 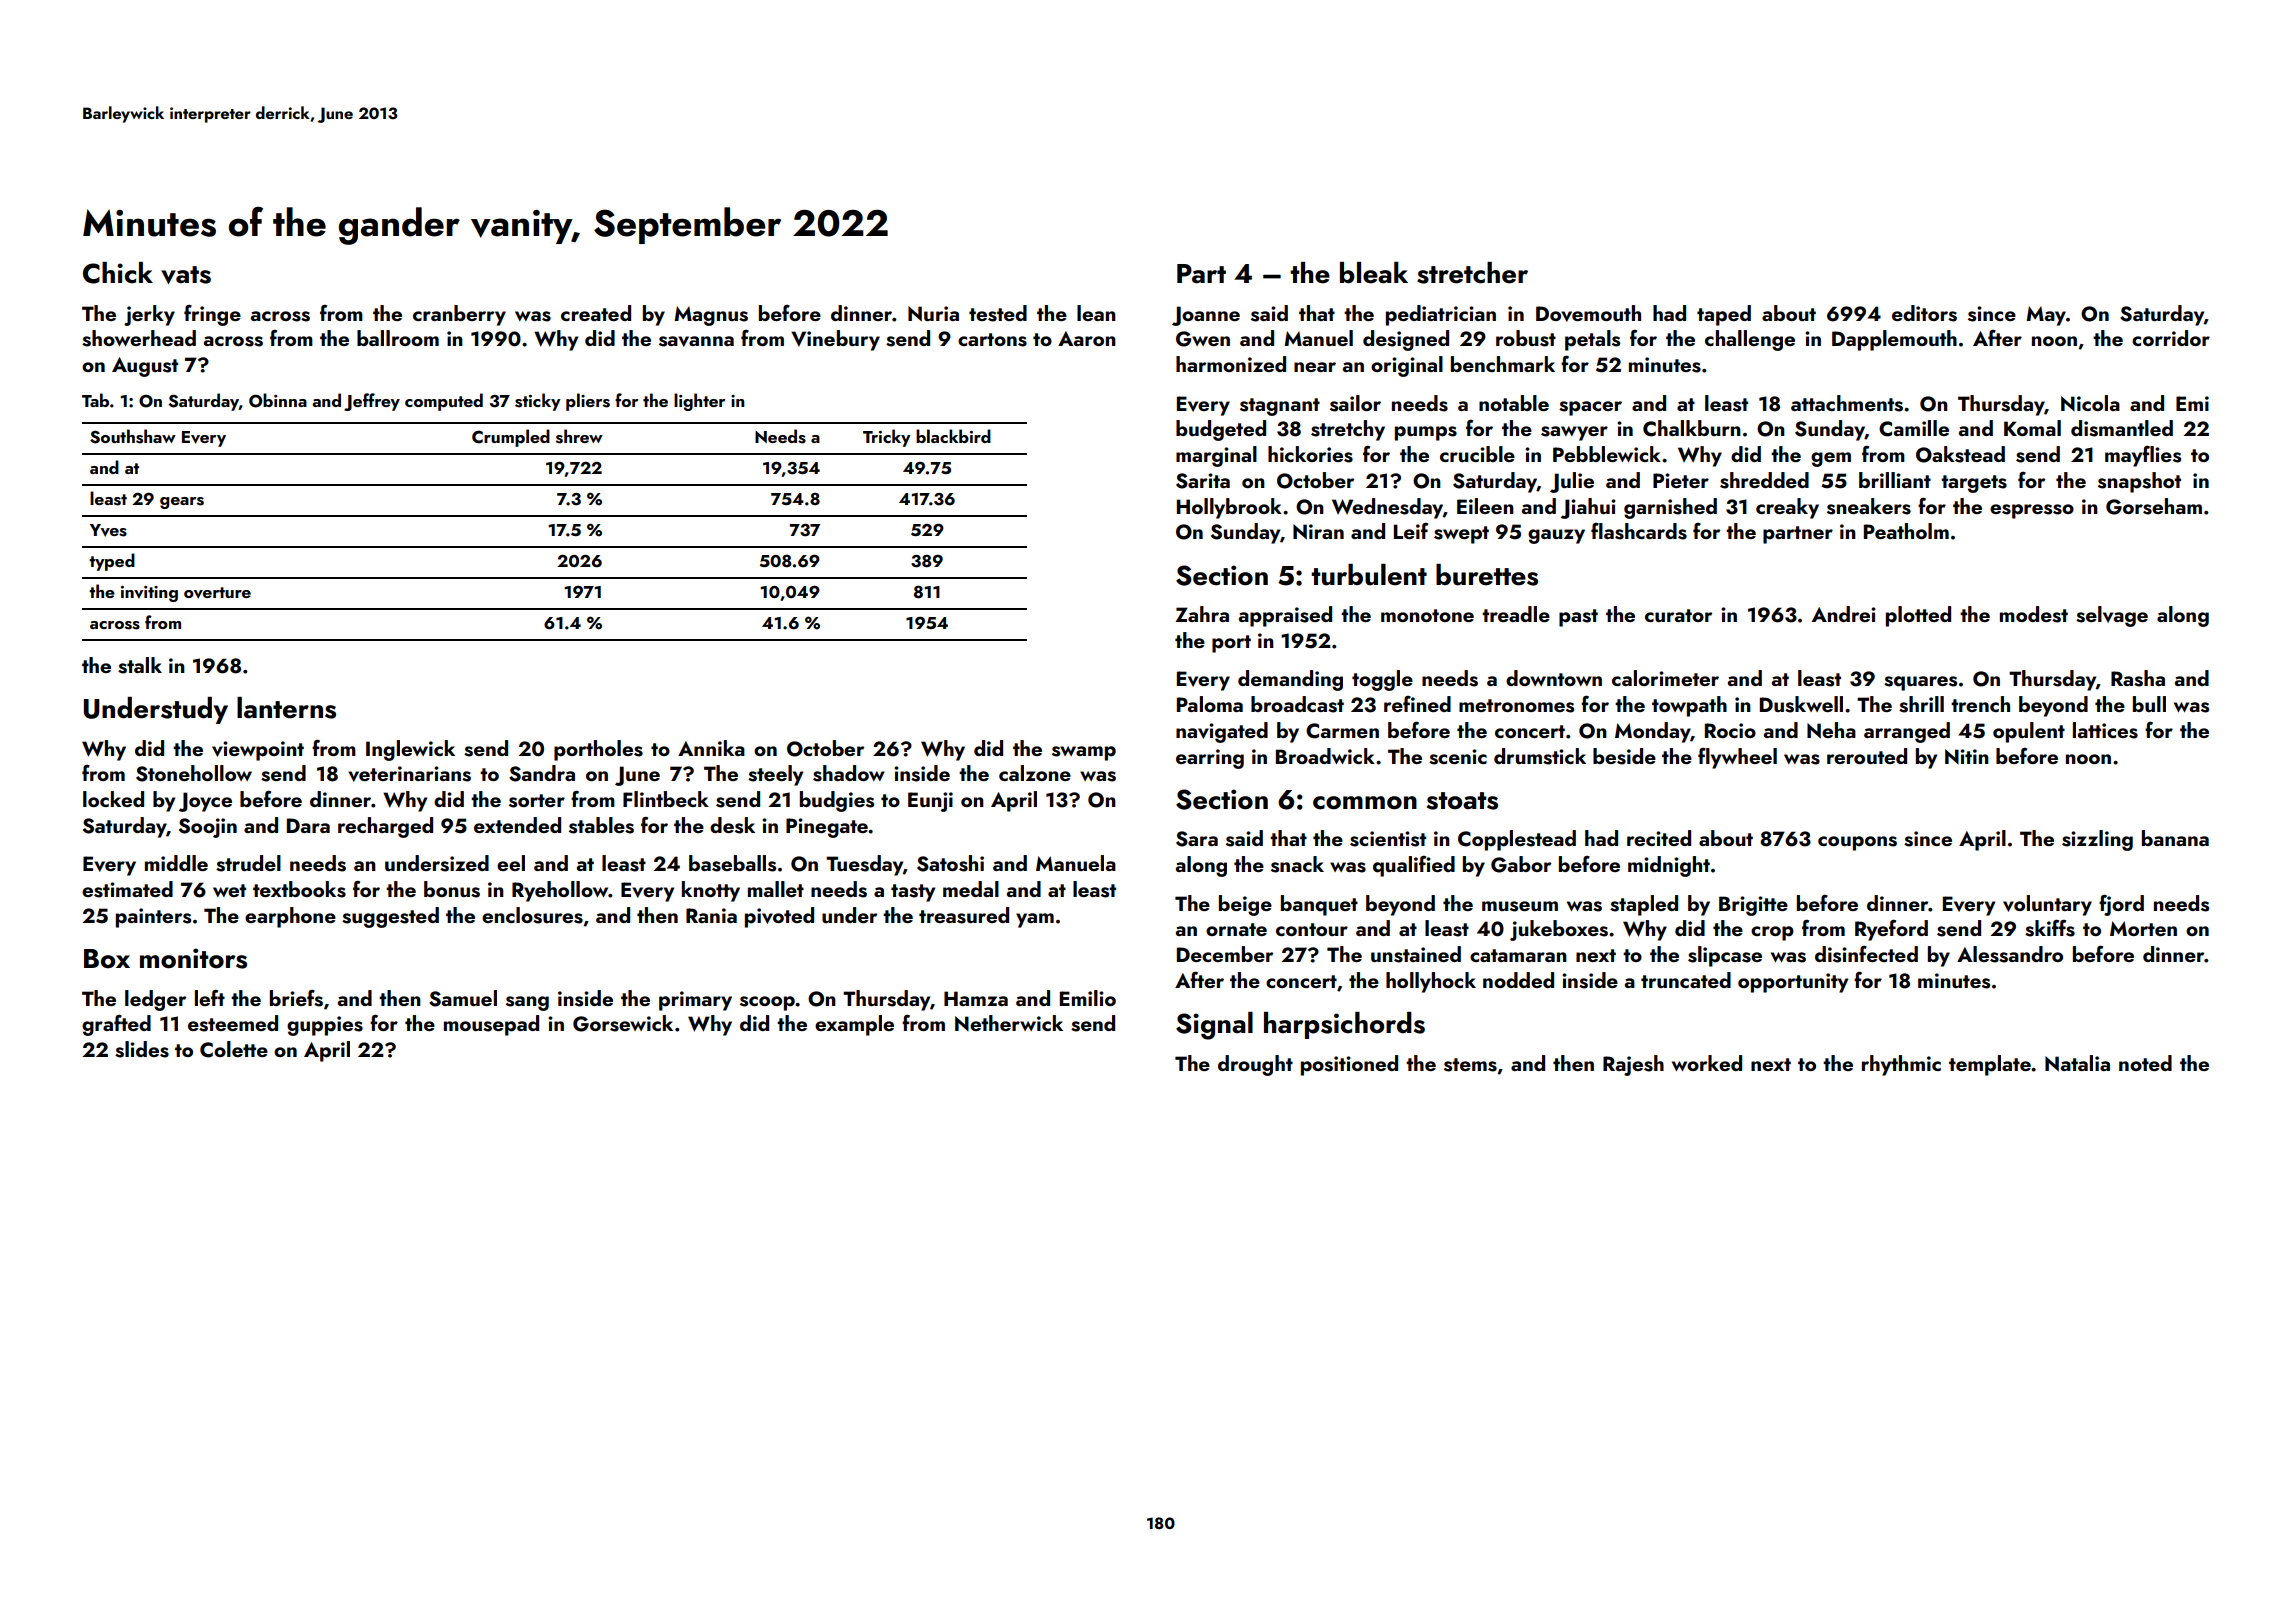 What do you see at coordinates (1349, 1065) in the document?
I see `positioned` at bounding box center [1349, 1065].
